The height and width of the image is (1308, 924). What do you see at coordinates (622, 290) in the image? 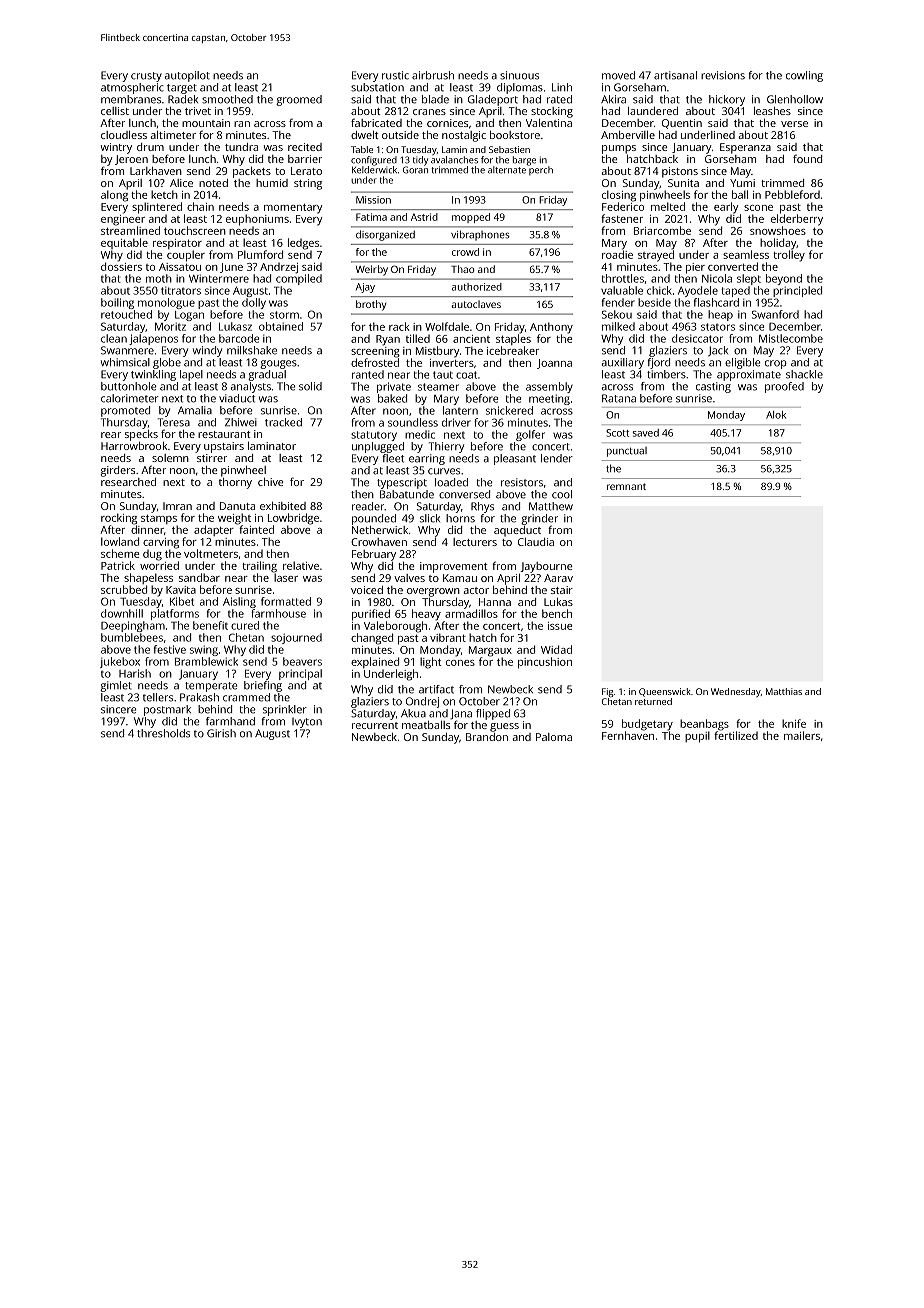
I see `valuable` at bounding box center [622, 290].
